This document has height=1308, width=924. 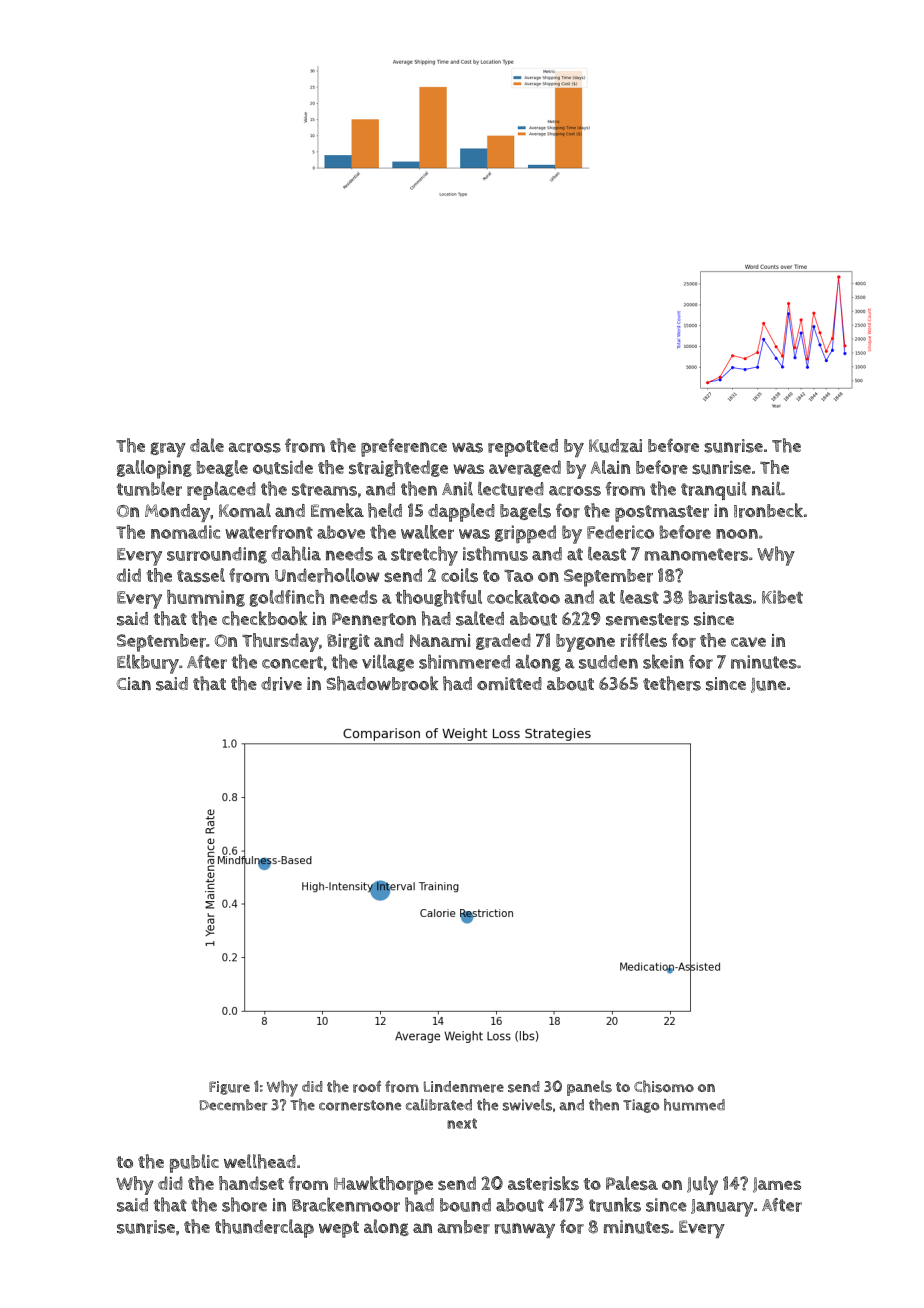 I want to click on checkbook, so click(x=264, y=618).
